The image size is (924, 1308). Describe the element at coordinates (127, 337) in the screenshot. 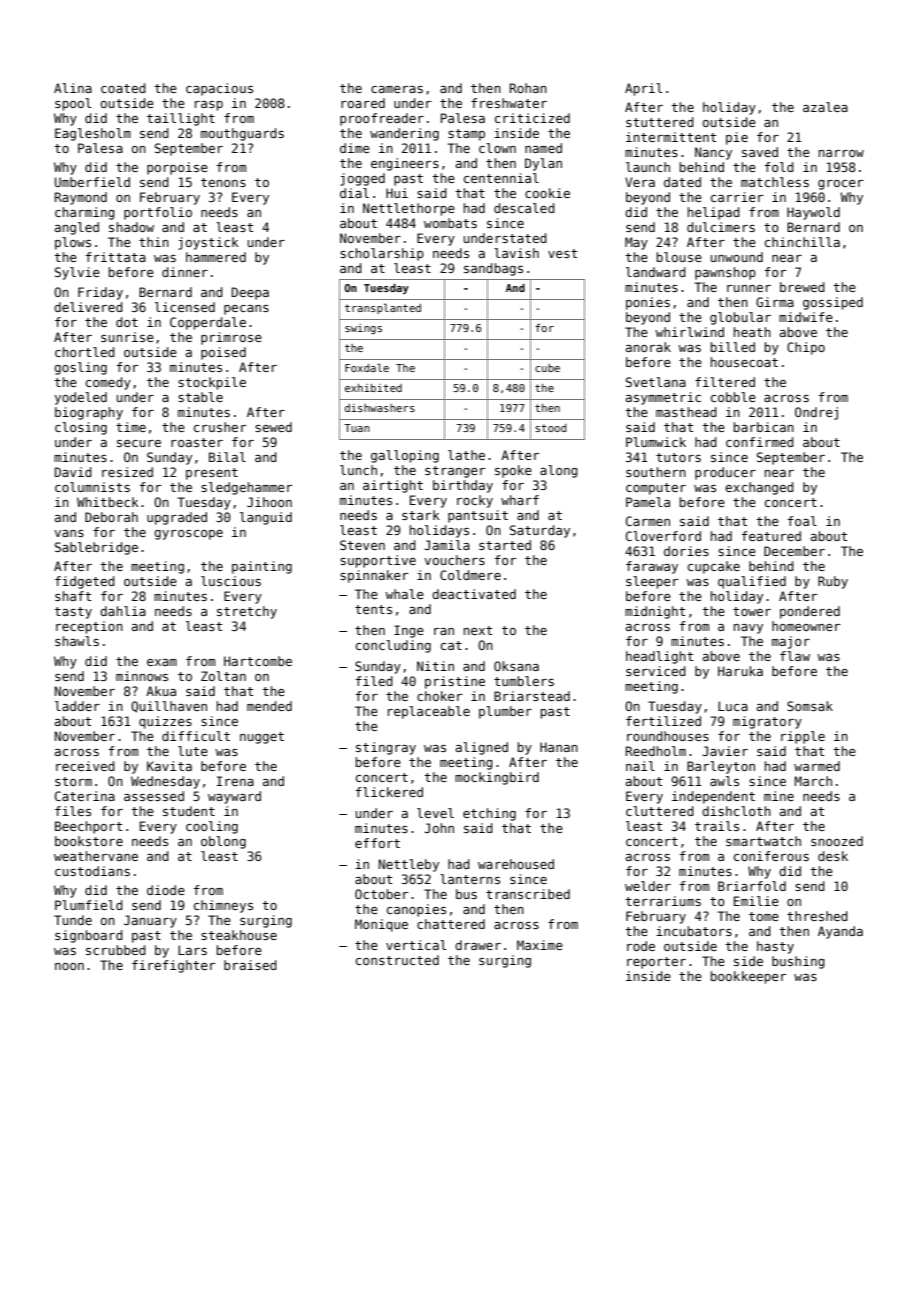

I see `sunrise` at that location.
